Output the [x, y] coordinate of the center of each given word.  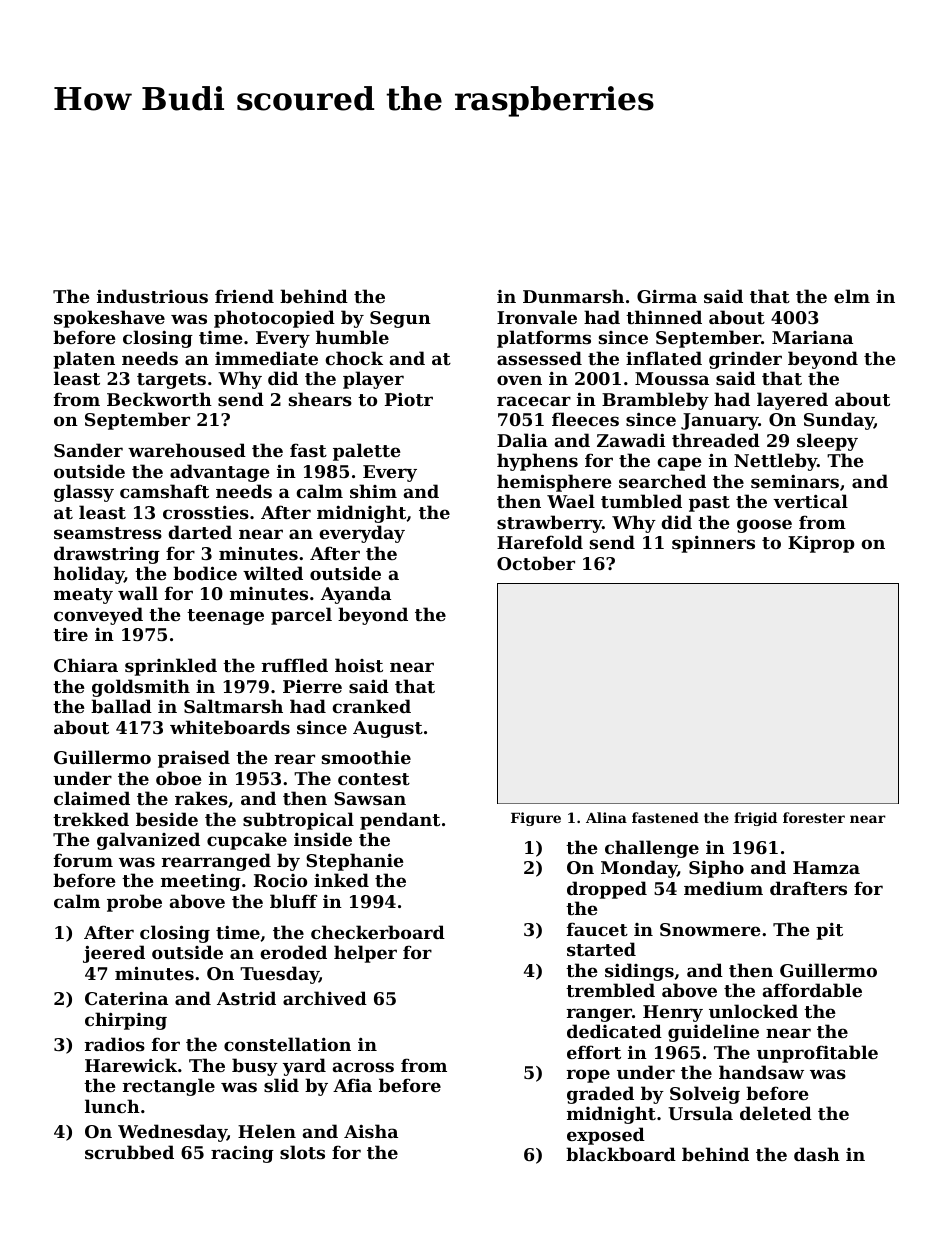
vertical [810, 501]
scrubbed [129, 1152]
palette [367, 452]
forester [814, 817]
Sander [88, 450]
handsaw [761, 1072]
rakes [201, 798]
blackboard [621, 1154]
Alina [606, 817]
